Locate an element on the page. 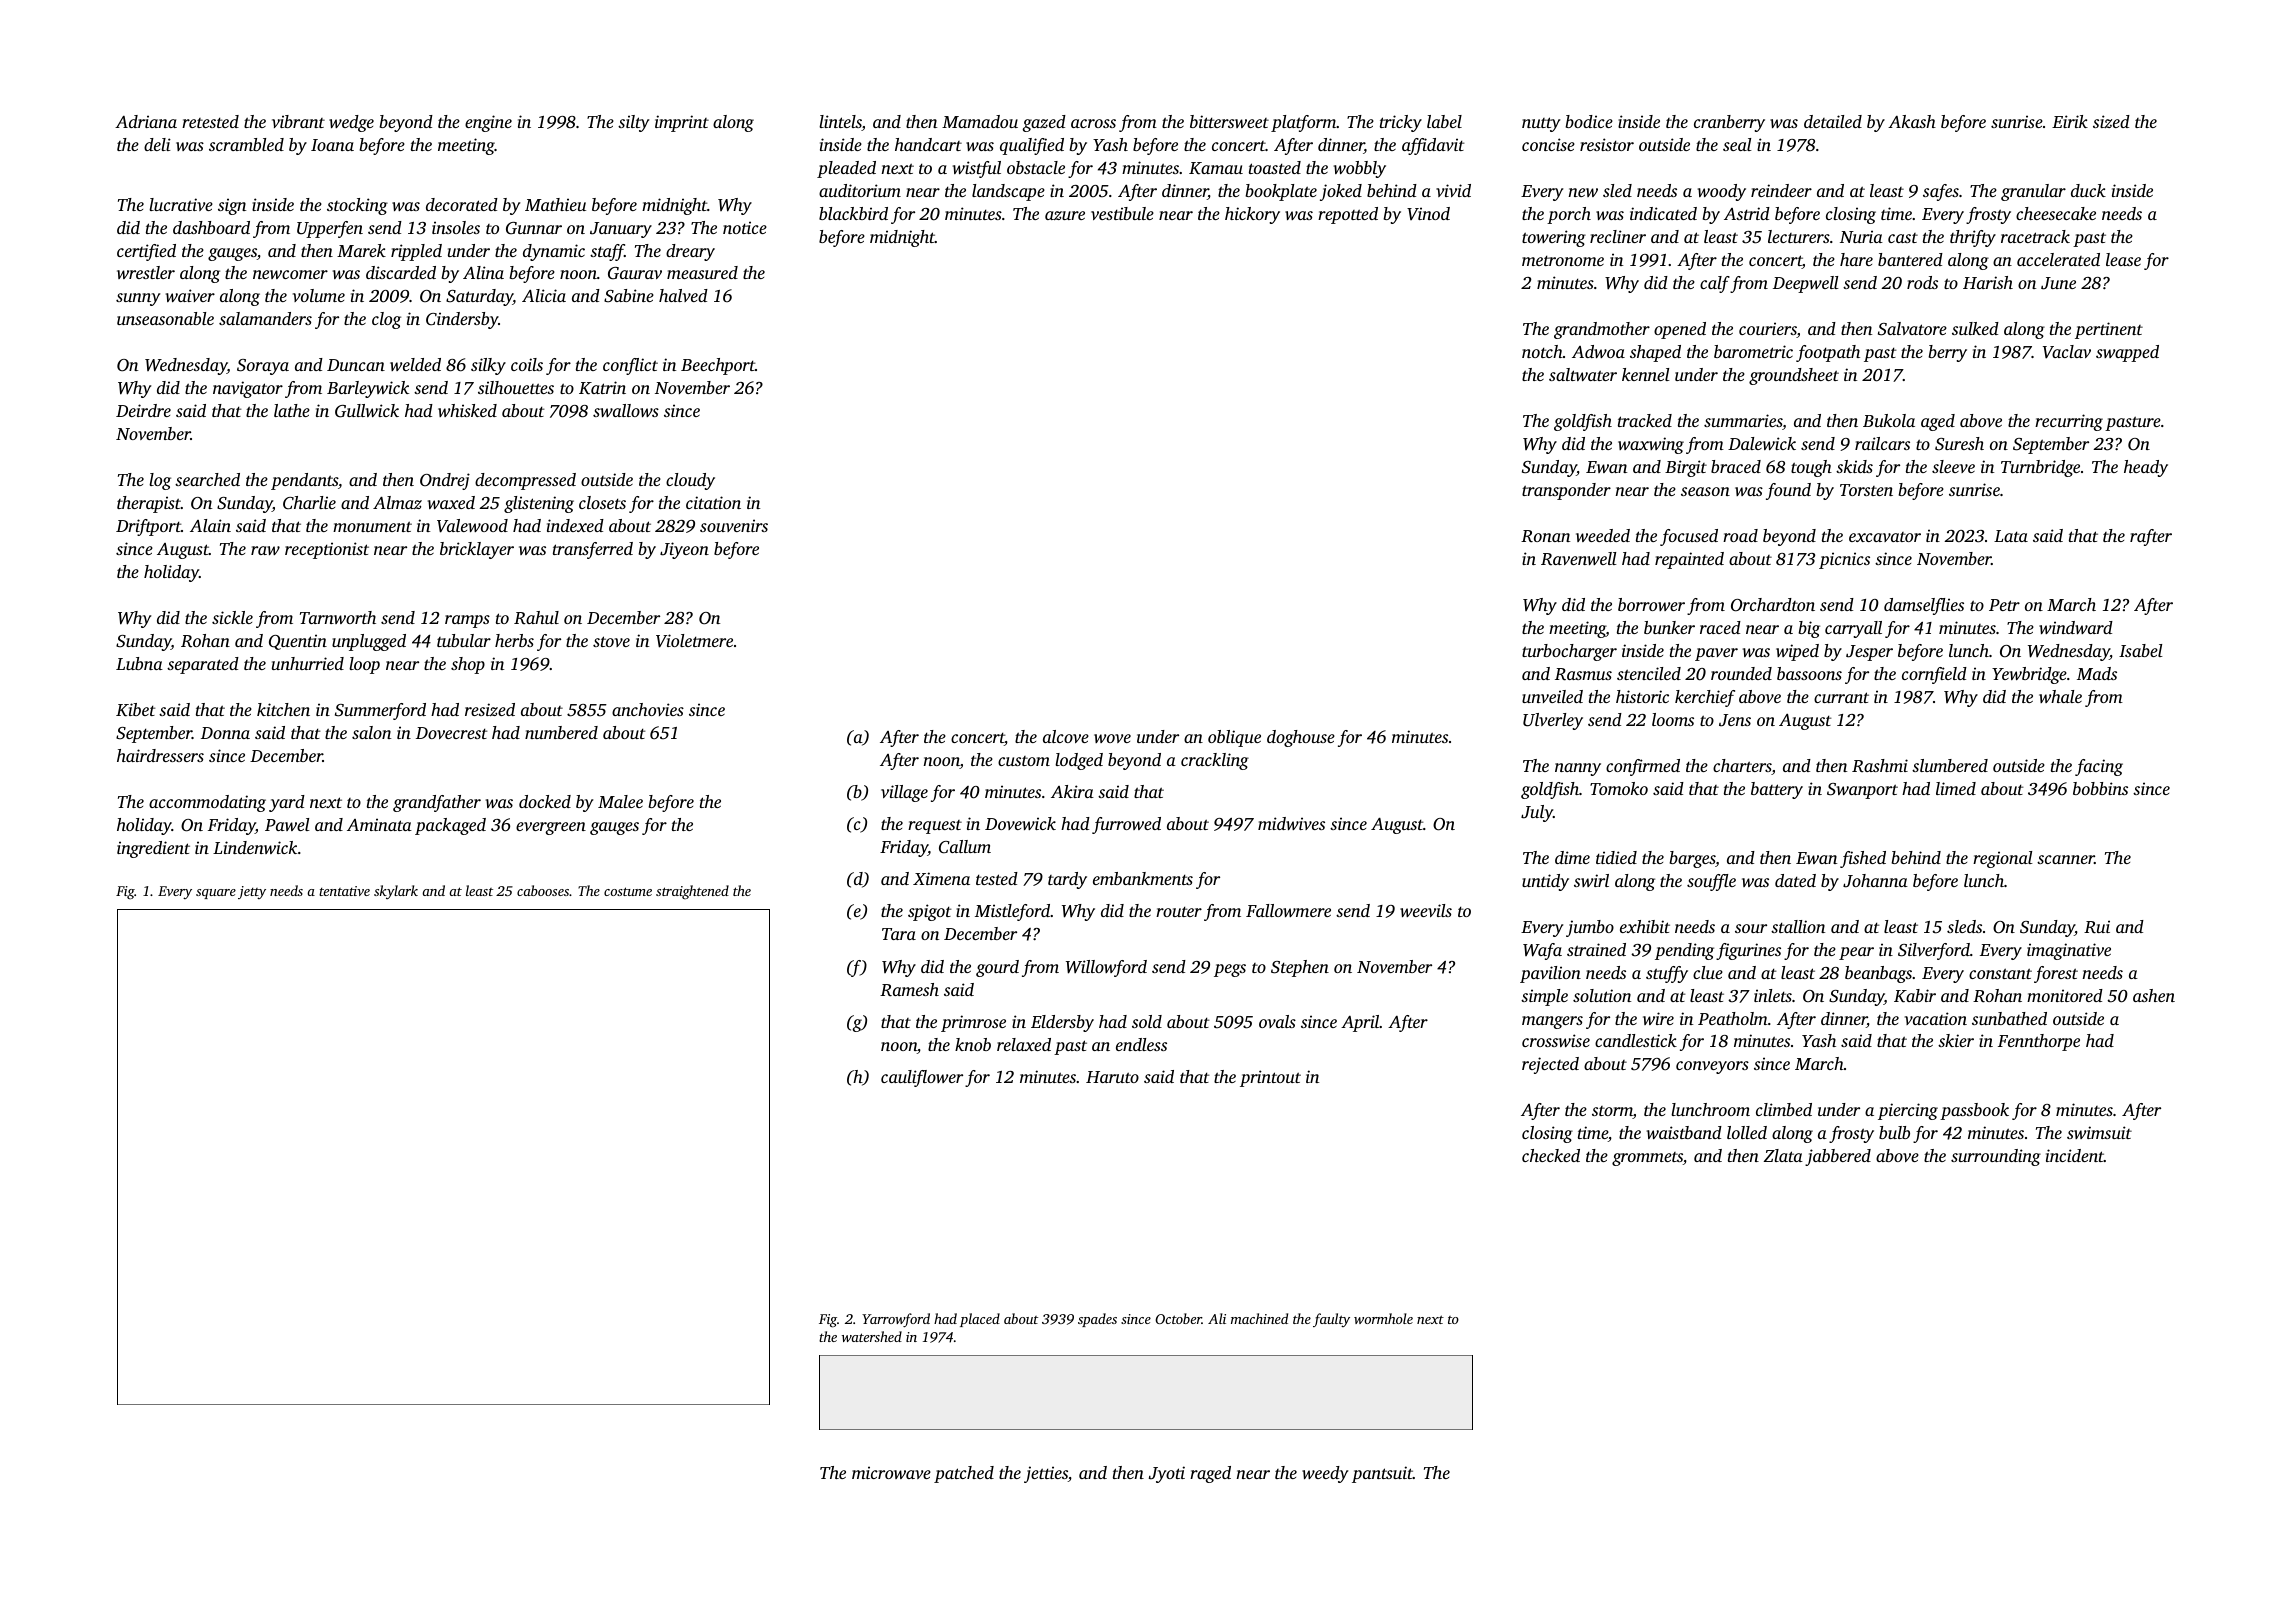 The image size is (2292, 1621). router is located at coordinates (1179, 912).
